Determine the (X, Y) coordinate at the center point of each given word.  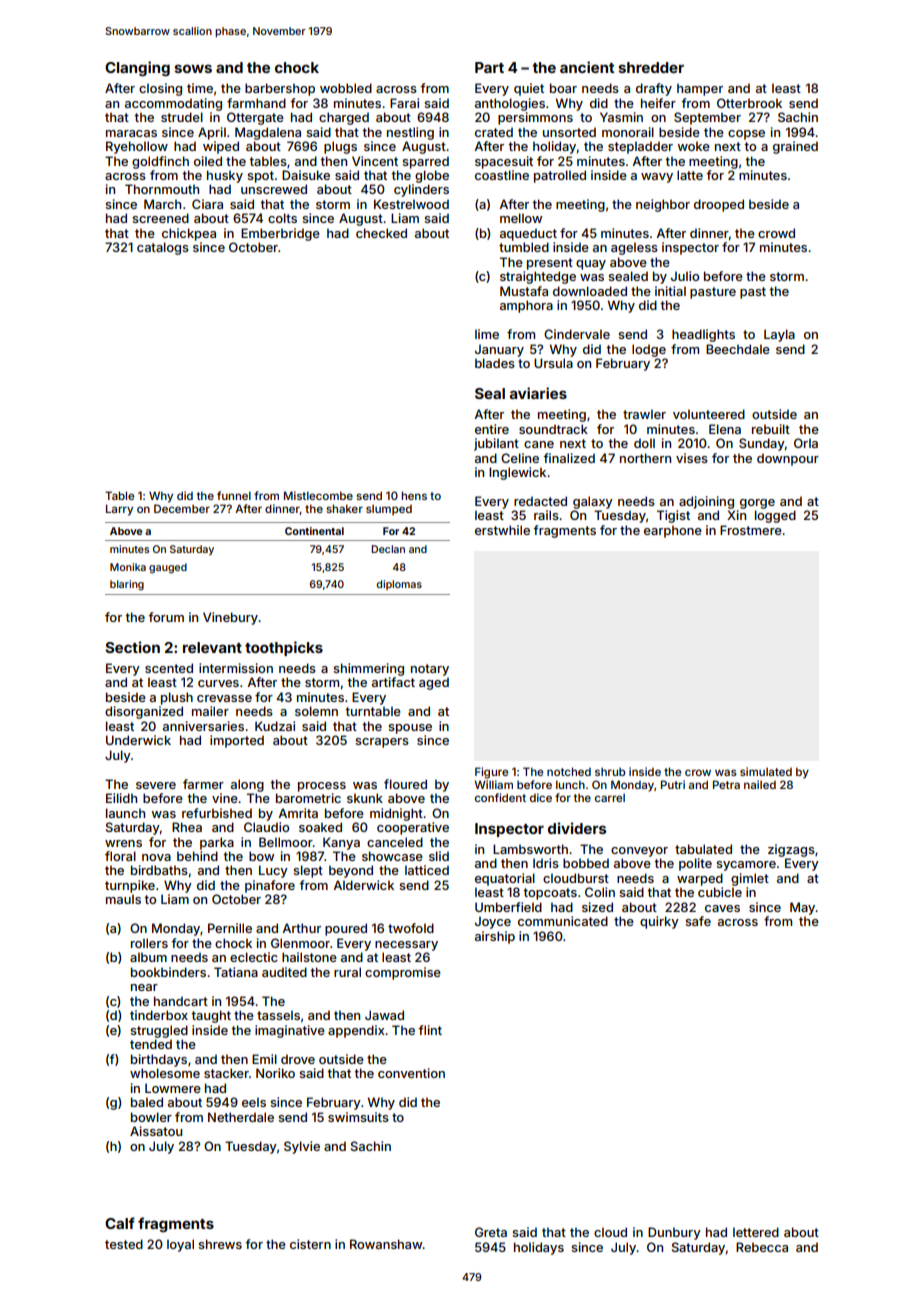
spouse (410, 729)
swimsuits (358, 1117)
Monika (128, 567)
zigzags (791, 850)
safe (698, 921)
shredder (651, 67)
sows (193, 68)
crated (494, 132)
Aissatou (156, 1131)
